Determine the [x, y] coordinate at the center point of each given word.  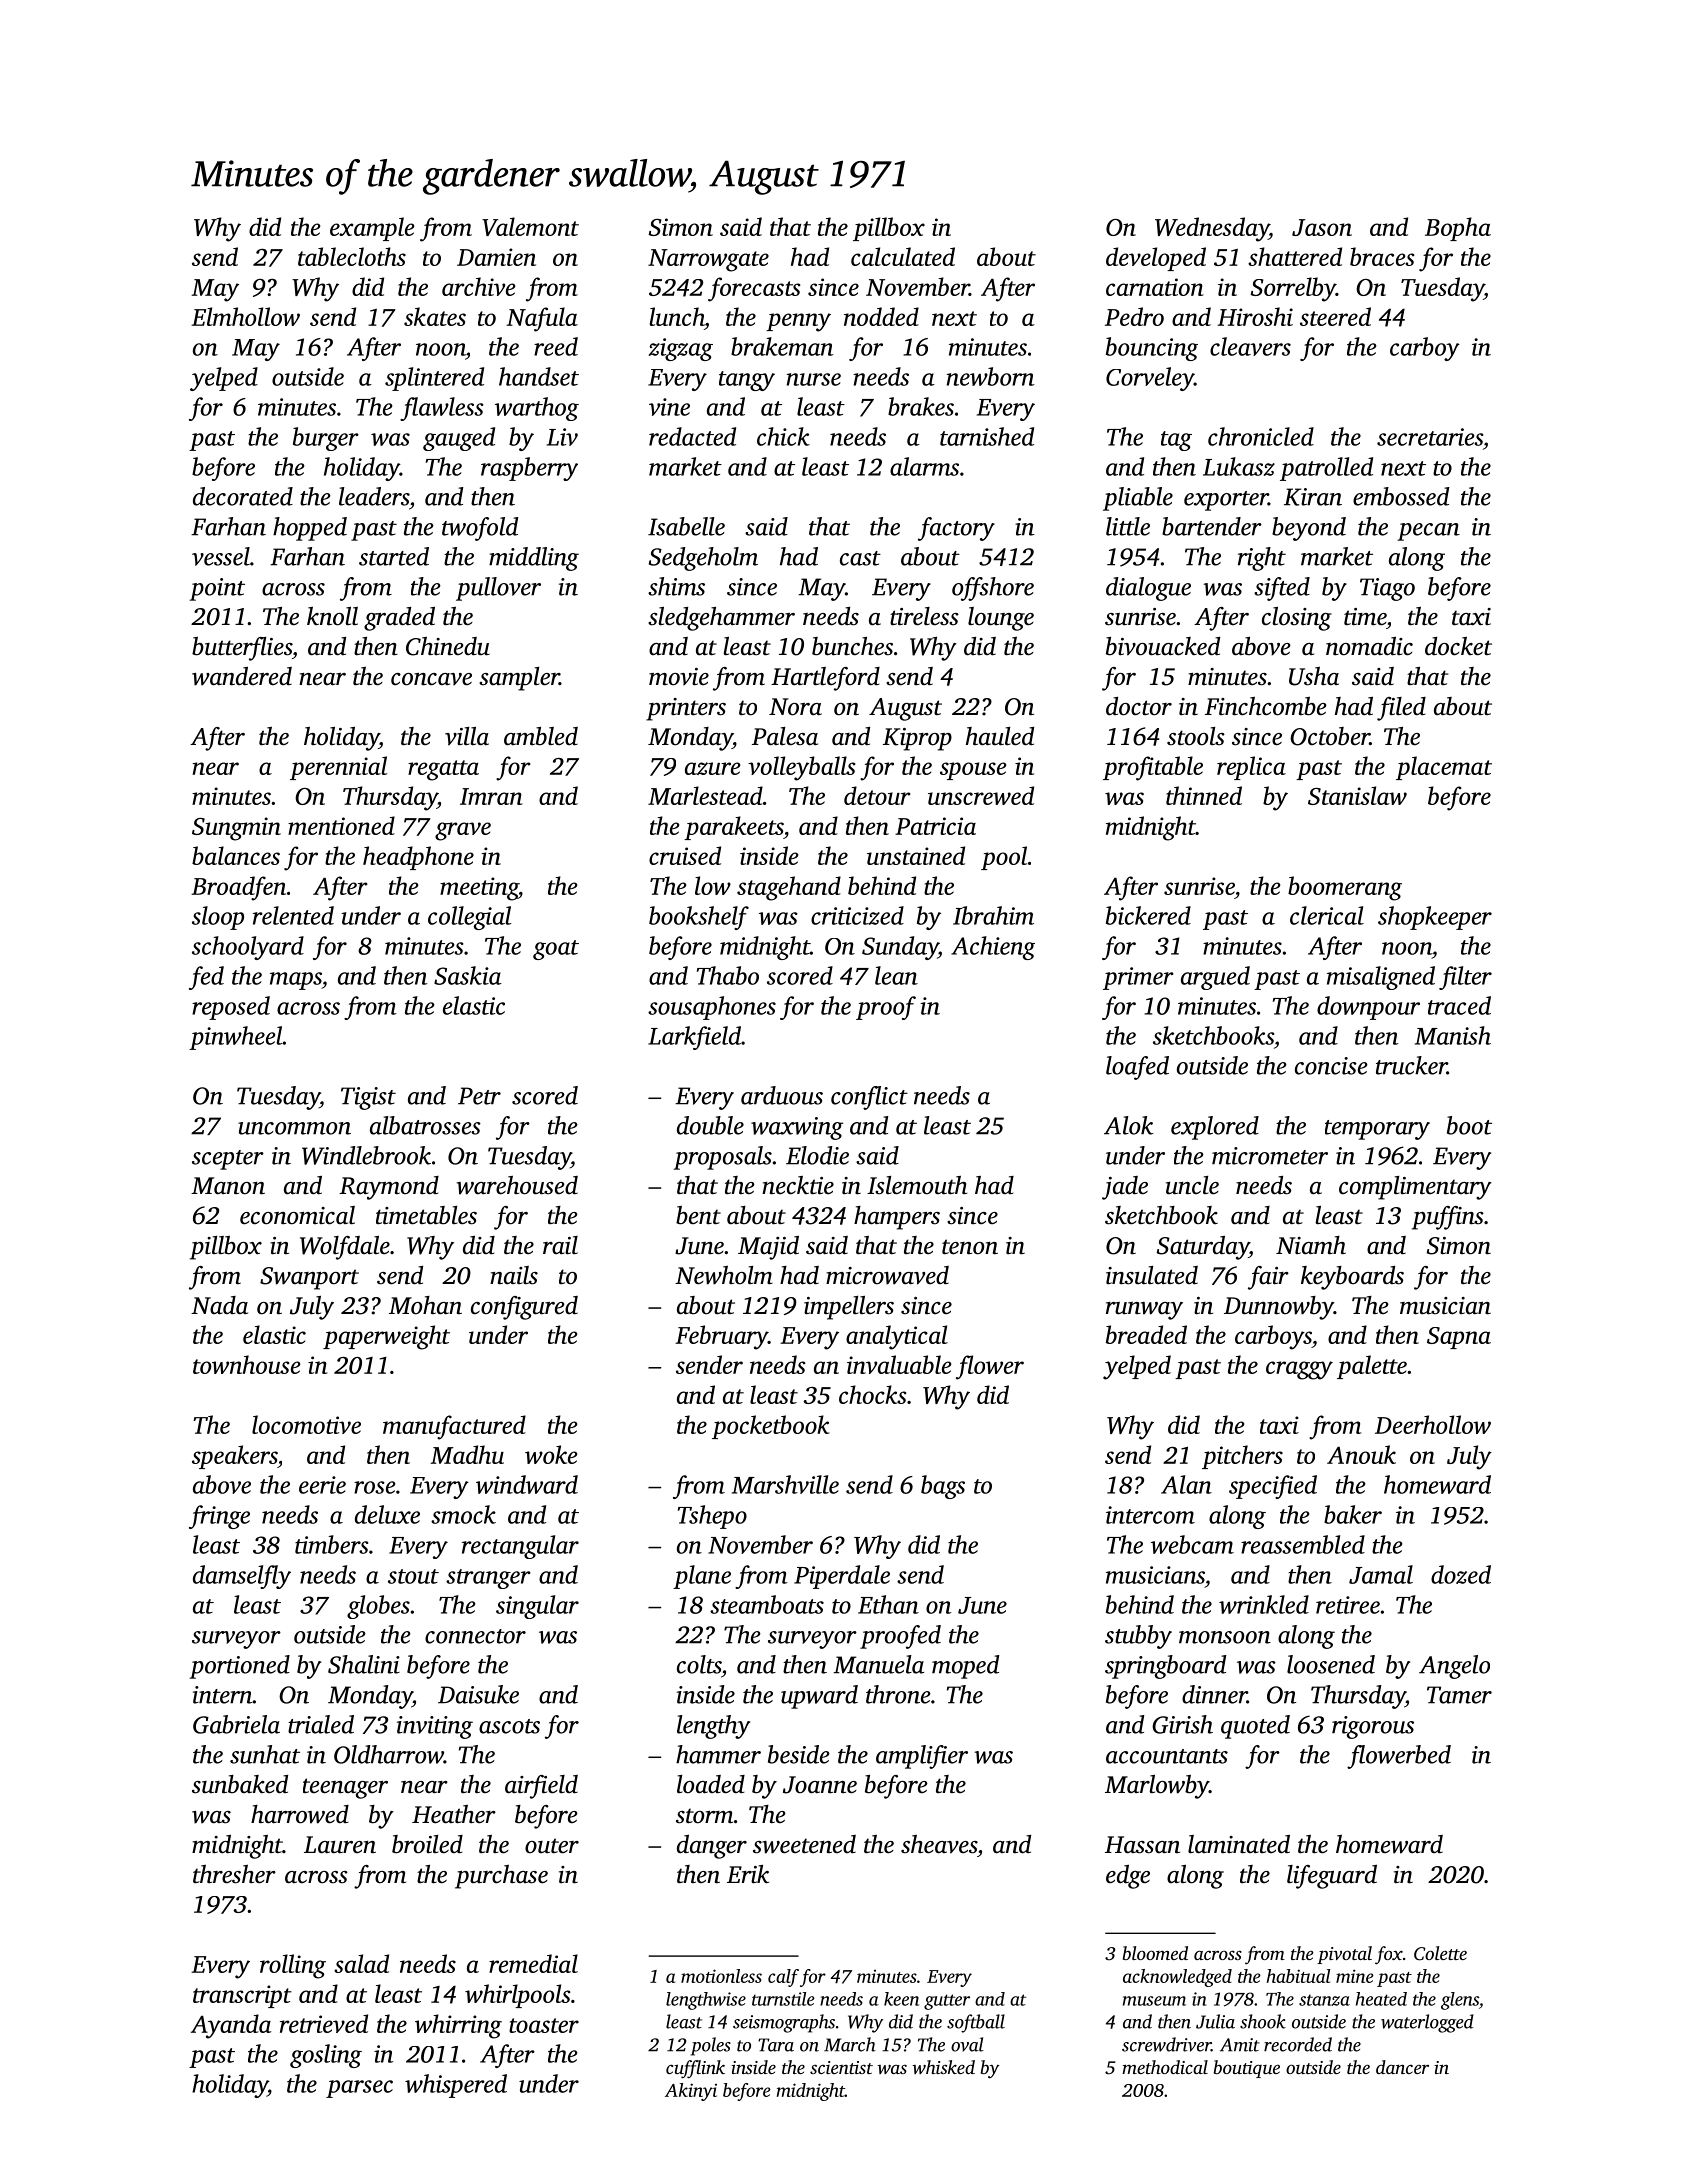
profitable [1153, 768]
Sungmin [236, 829]
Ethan [888, 1604]
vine [669, 407]
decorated [243, 496]
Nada [219, 1305]
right [1262, 559]
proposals [723, 1158]
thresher [234, 1874]
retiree [1348, 1605]
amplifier [922, 1757]
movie [679, 677]
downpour [1368, 1008]
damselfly [242, 1577]
